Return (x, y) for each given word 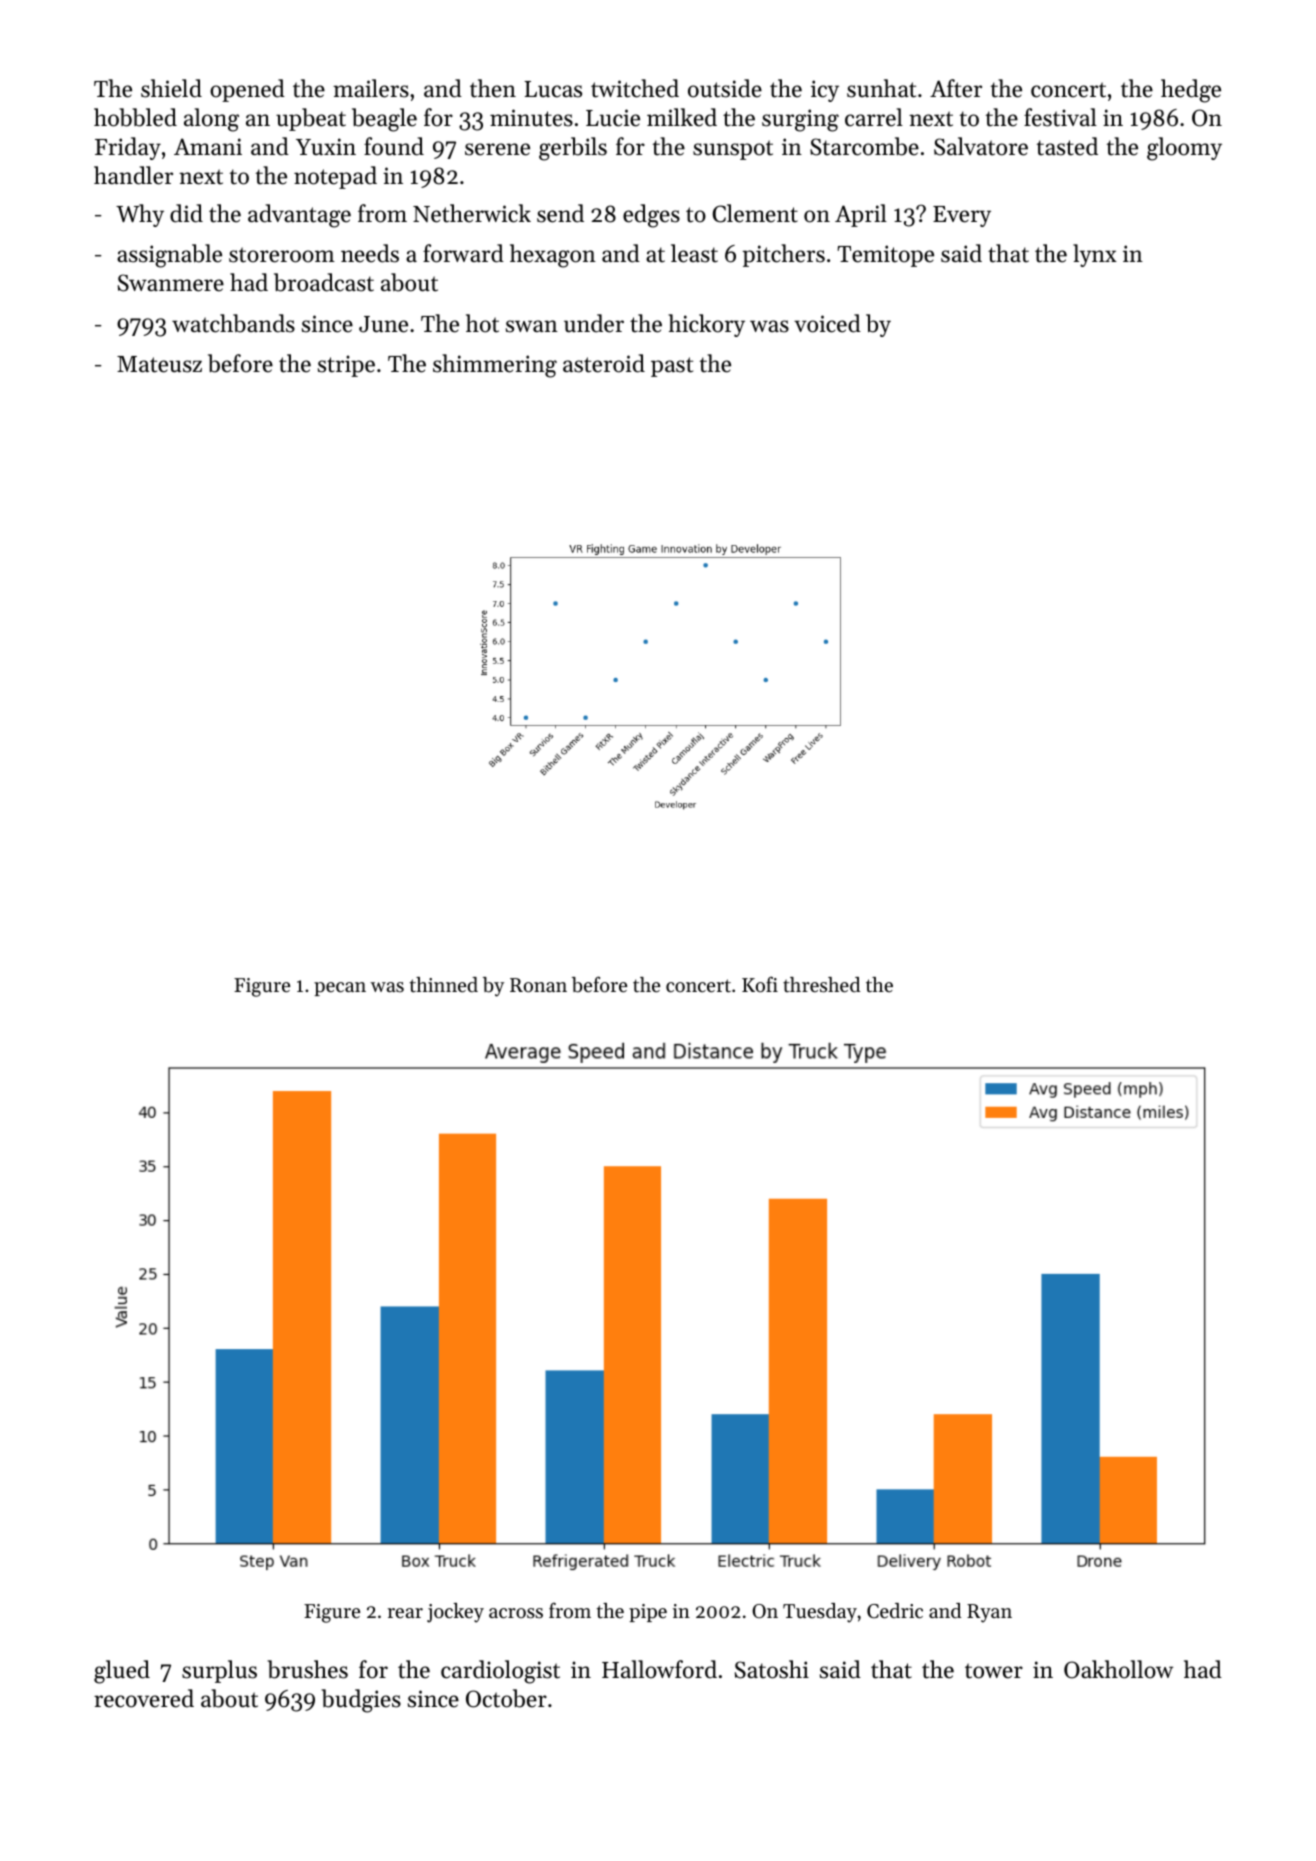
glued (122, 1672)
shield (171, 88)
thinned (444, 985)
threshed (821, 985)
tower (994, 1671)
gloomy (1184, 149)
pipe (648, 1613)
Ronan (538, 985)
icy (825, 91)
